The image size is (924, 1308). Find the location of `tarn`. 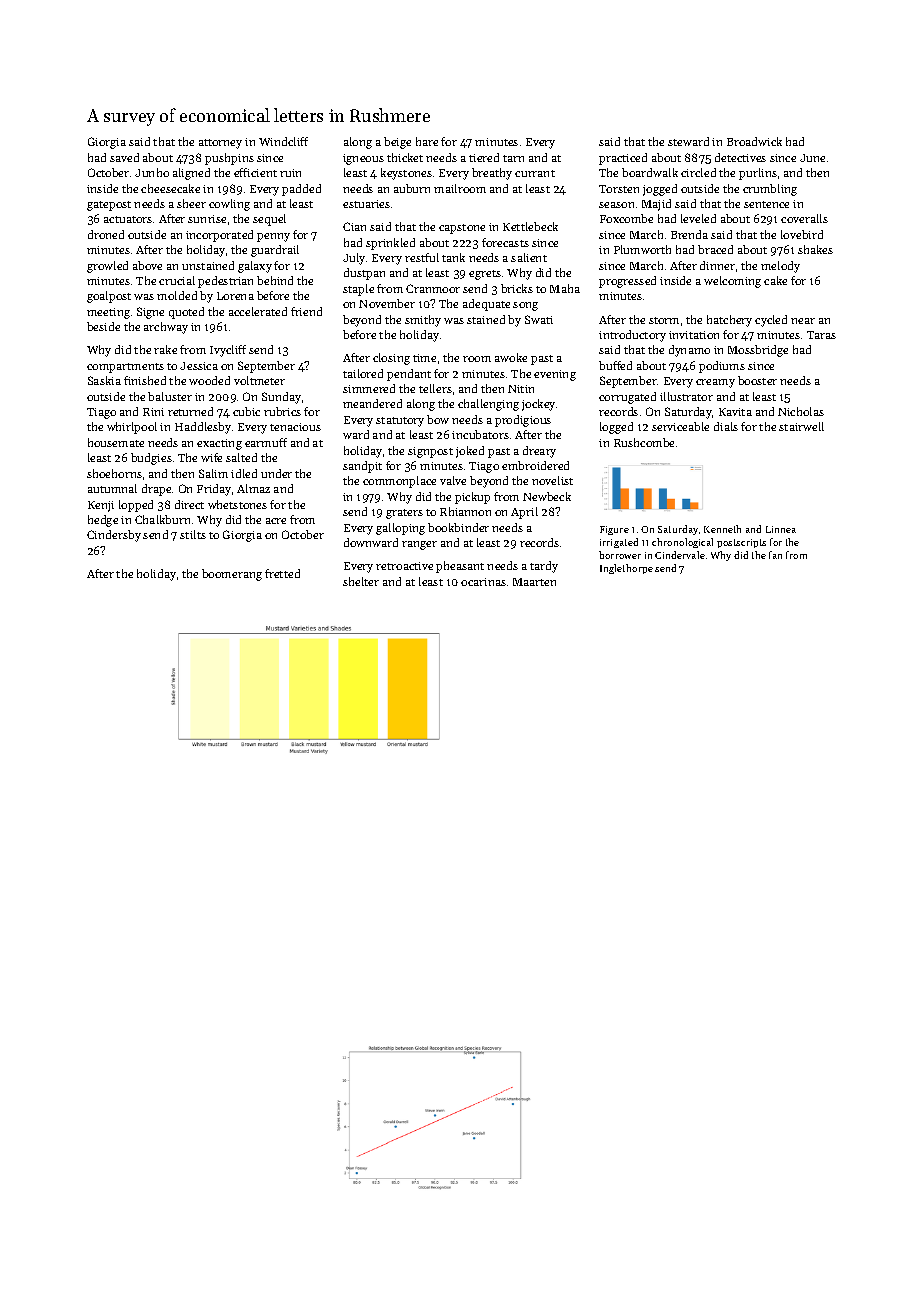

tarn is located at coordinates (513, 158).
